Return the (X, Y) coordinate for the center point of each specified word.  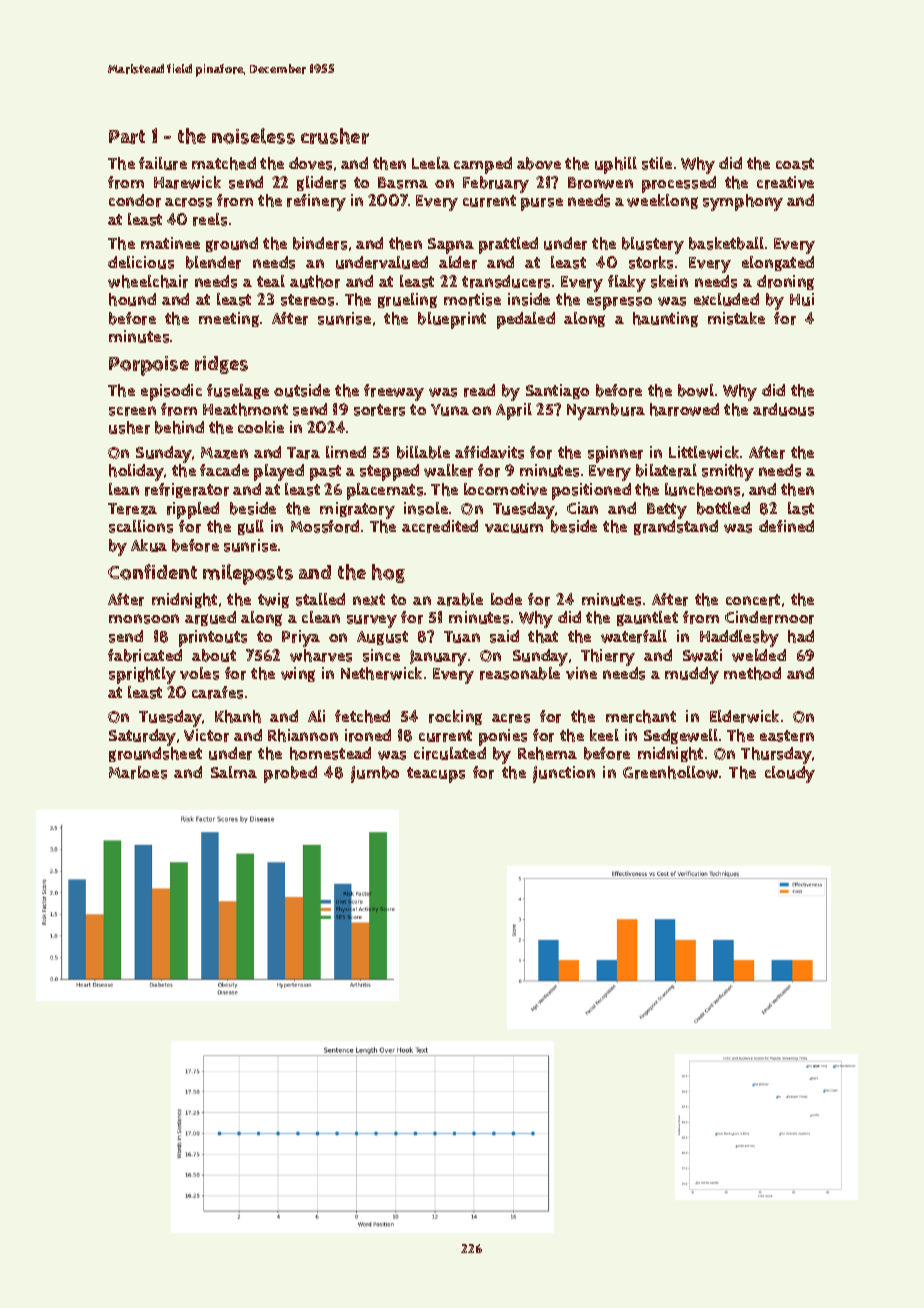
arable (460, 599)
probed (290, 774)
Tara (303, 453)
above (539, 163)
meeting (229, 319)
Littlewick (704, 452)
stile (657, 163)
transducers (506, 281)
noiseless (253, 136)
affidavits (489, 452)
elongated (778, 263)
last (801, 508)
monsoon (144, 619)
